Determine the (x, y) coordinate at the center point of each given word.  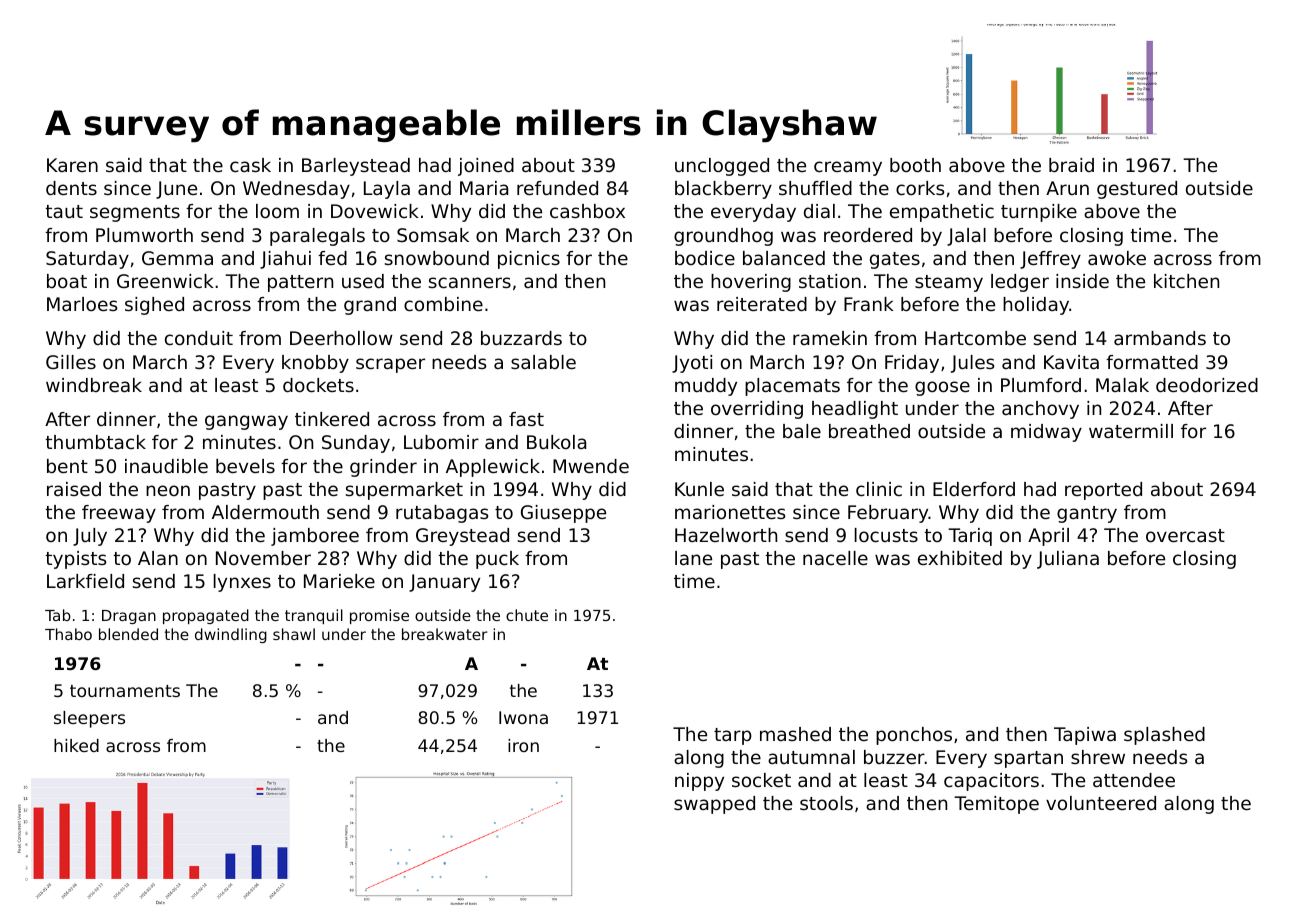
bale (802, 431)
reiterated (762, 304)
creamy (848, 168)
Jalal (966, 237)
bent (67, 466)
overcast (1185, 535)
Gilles (71, 362)
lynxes (242, 583)
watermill (1131, 431)
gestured (1137, 190)
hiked (76, 745)
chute (527, 615)
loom (277, 211)
